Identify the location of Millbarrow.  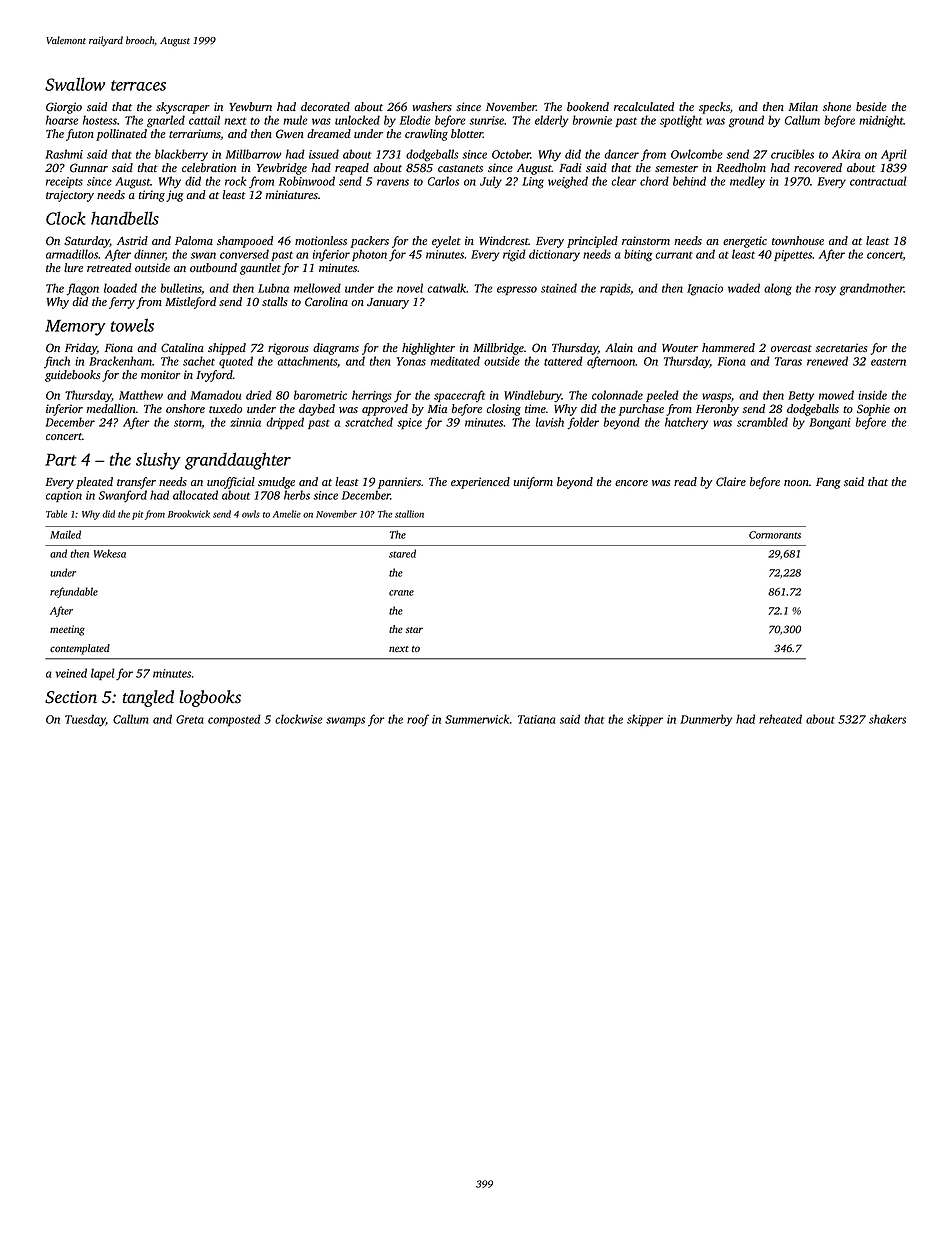
(253, 154).
